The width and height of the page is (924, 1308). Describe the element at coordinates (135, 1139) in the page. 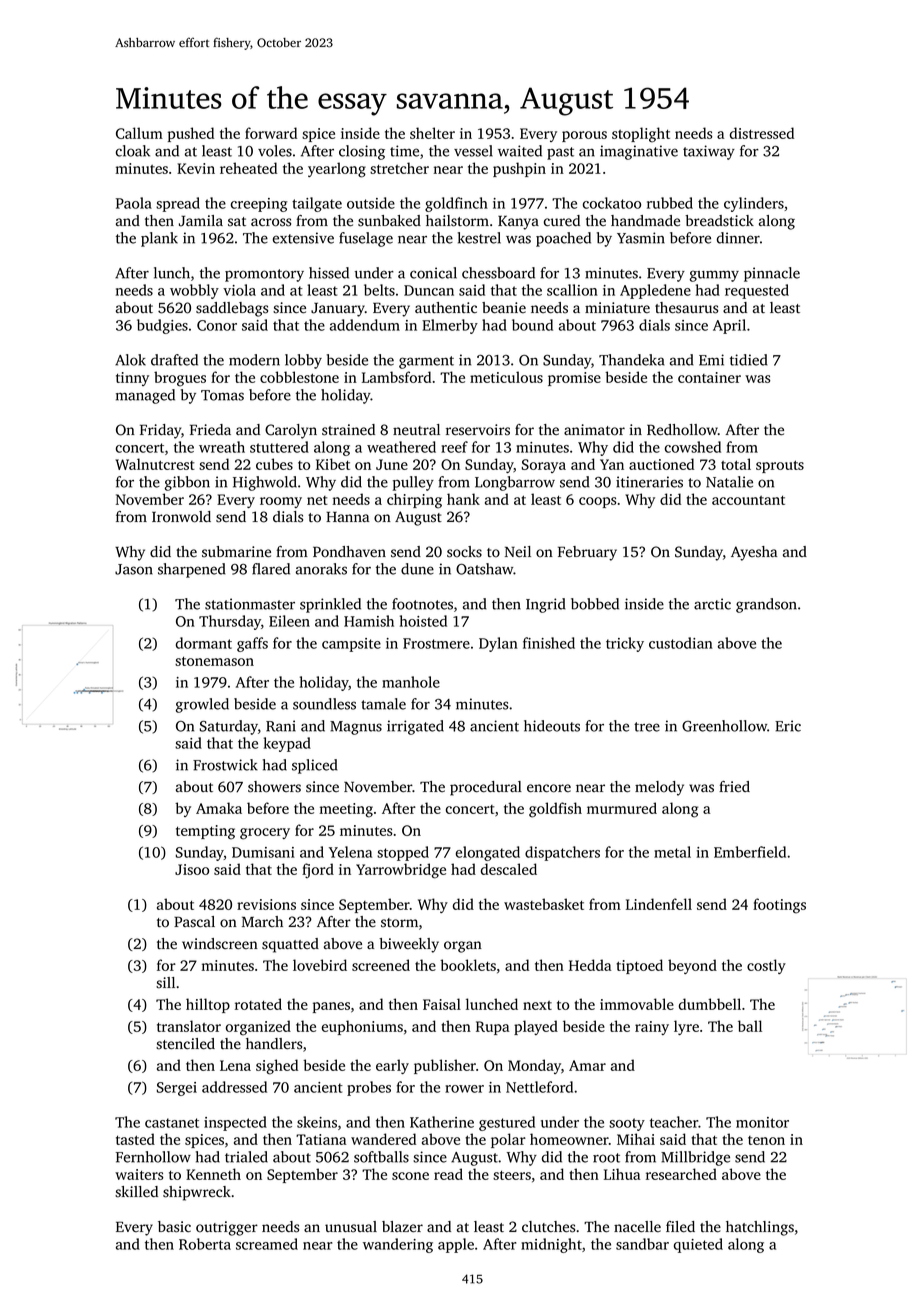

I see `tasted` at that location.
